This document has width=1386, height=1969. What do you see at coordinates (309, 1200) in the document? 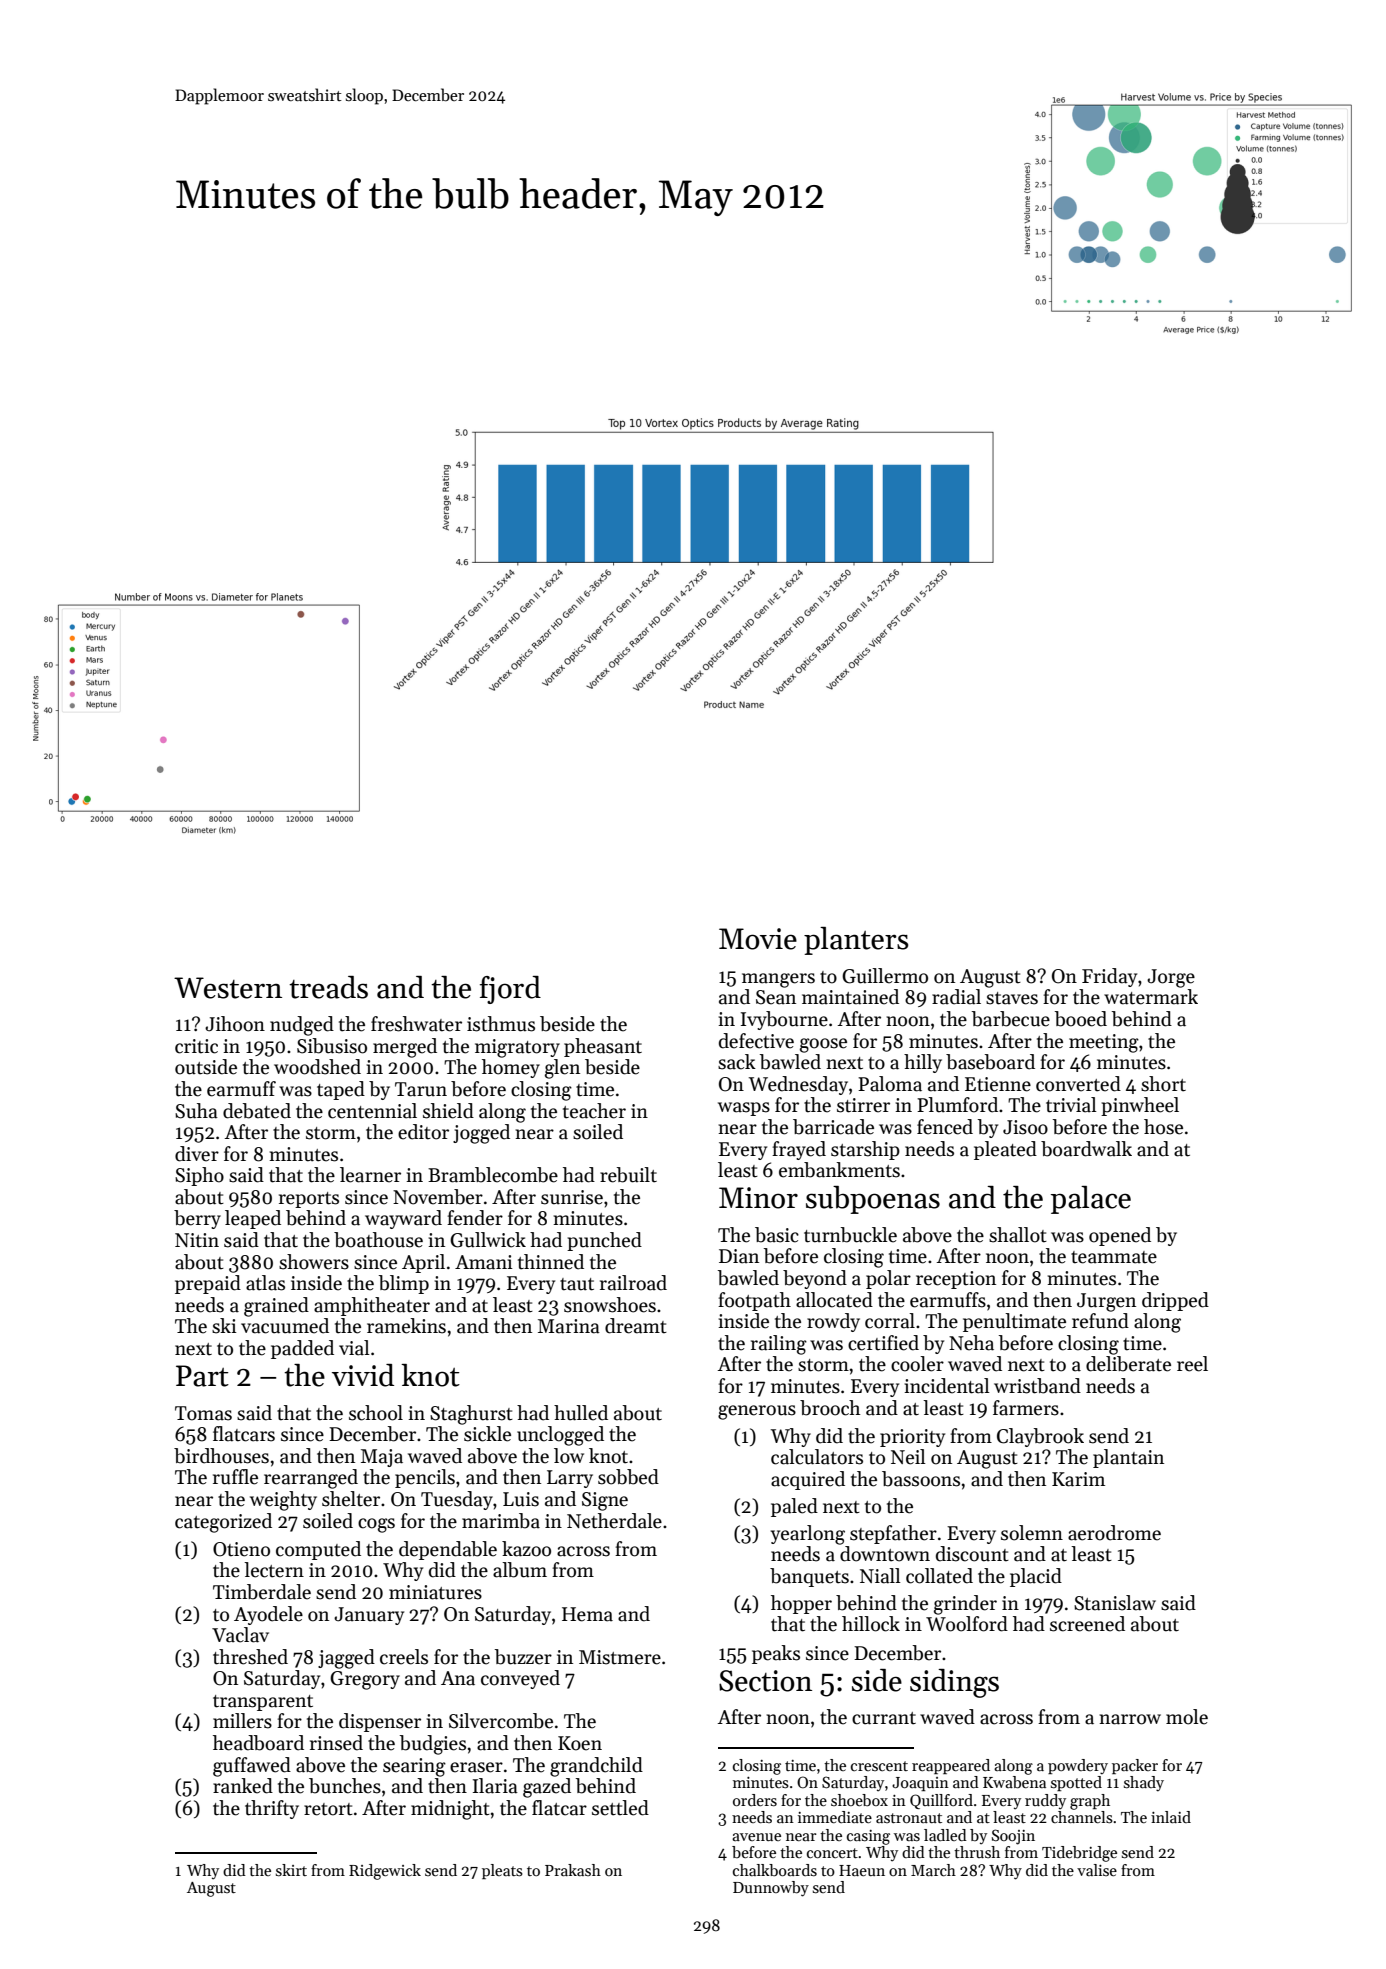
I see `reports` at bounding box center [309, 1200].
